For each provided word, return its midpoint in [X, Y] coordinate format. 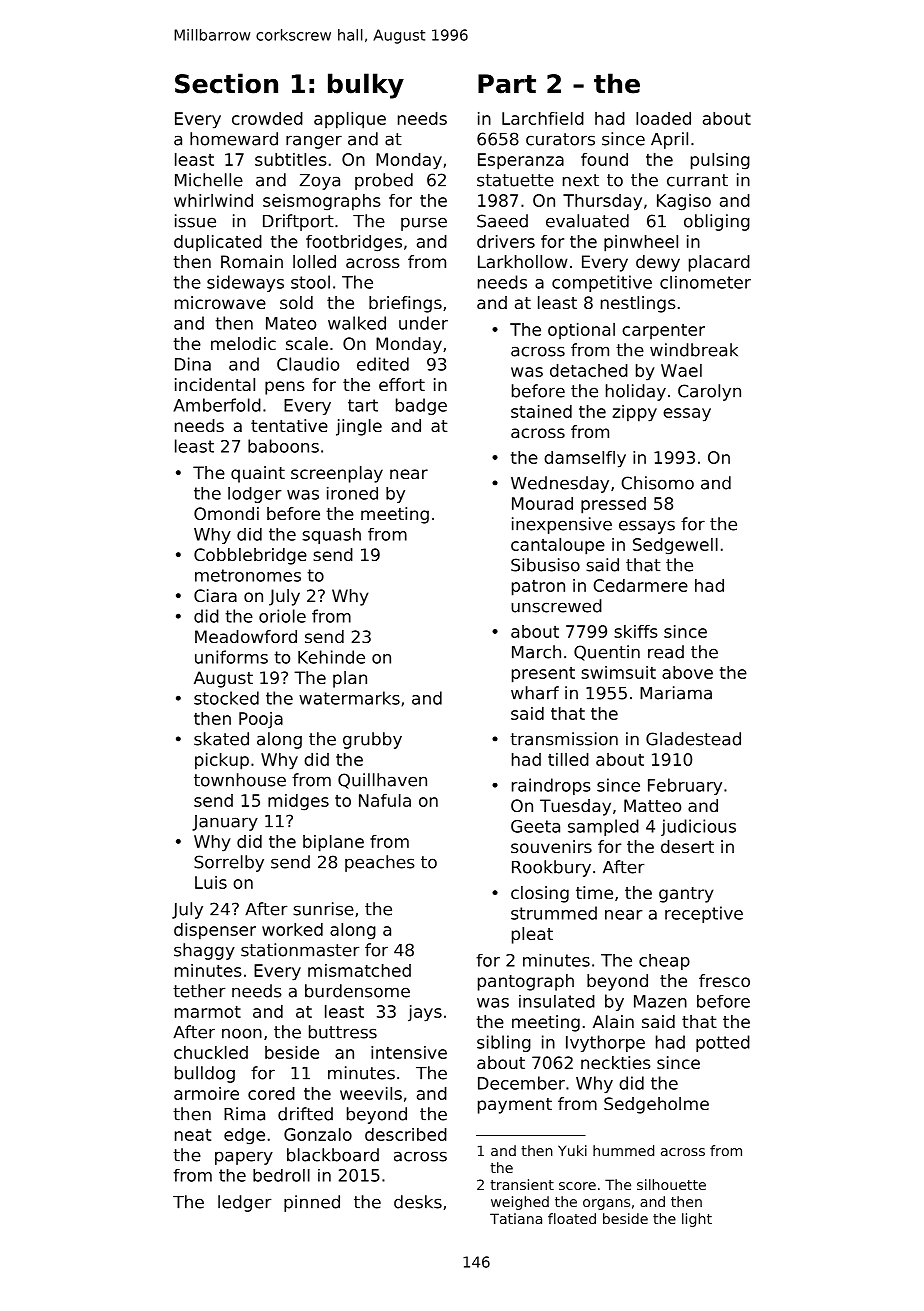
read [666, 652]
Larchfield [543, 118]
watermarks [349, 698]
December [521, 1083]
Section [226, 83]
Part [507, 84]
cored [271, 1093]
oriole [282, 616]
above [687, 672]
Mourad [542, 503]
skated [221, 739]
